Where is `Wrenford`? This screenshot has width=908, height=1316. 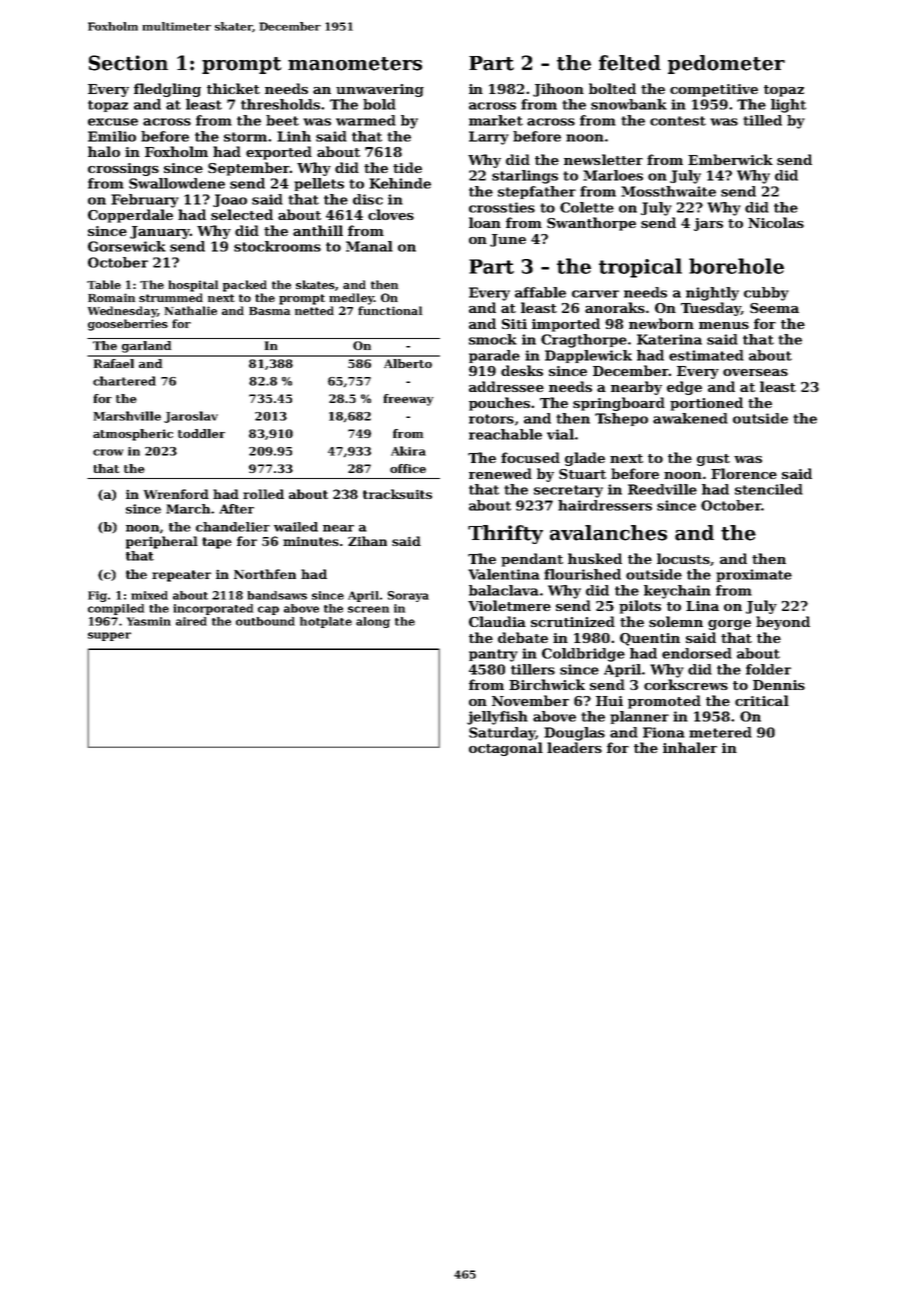 Wrenford is located at coordinates (176, 494).
